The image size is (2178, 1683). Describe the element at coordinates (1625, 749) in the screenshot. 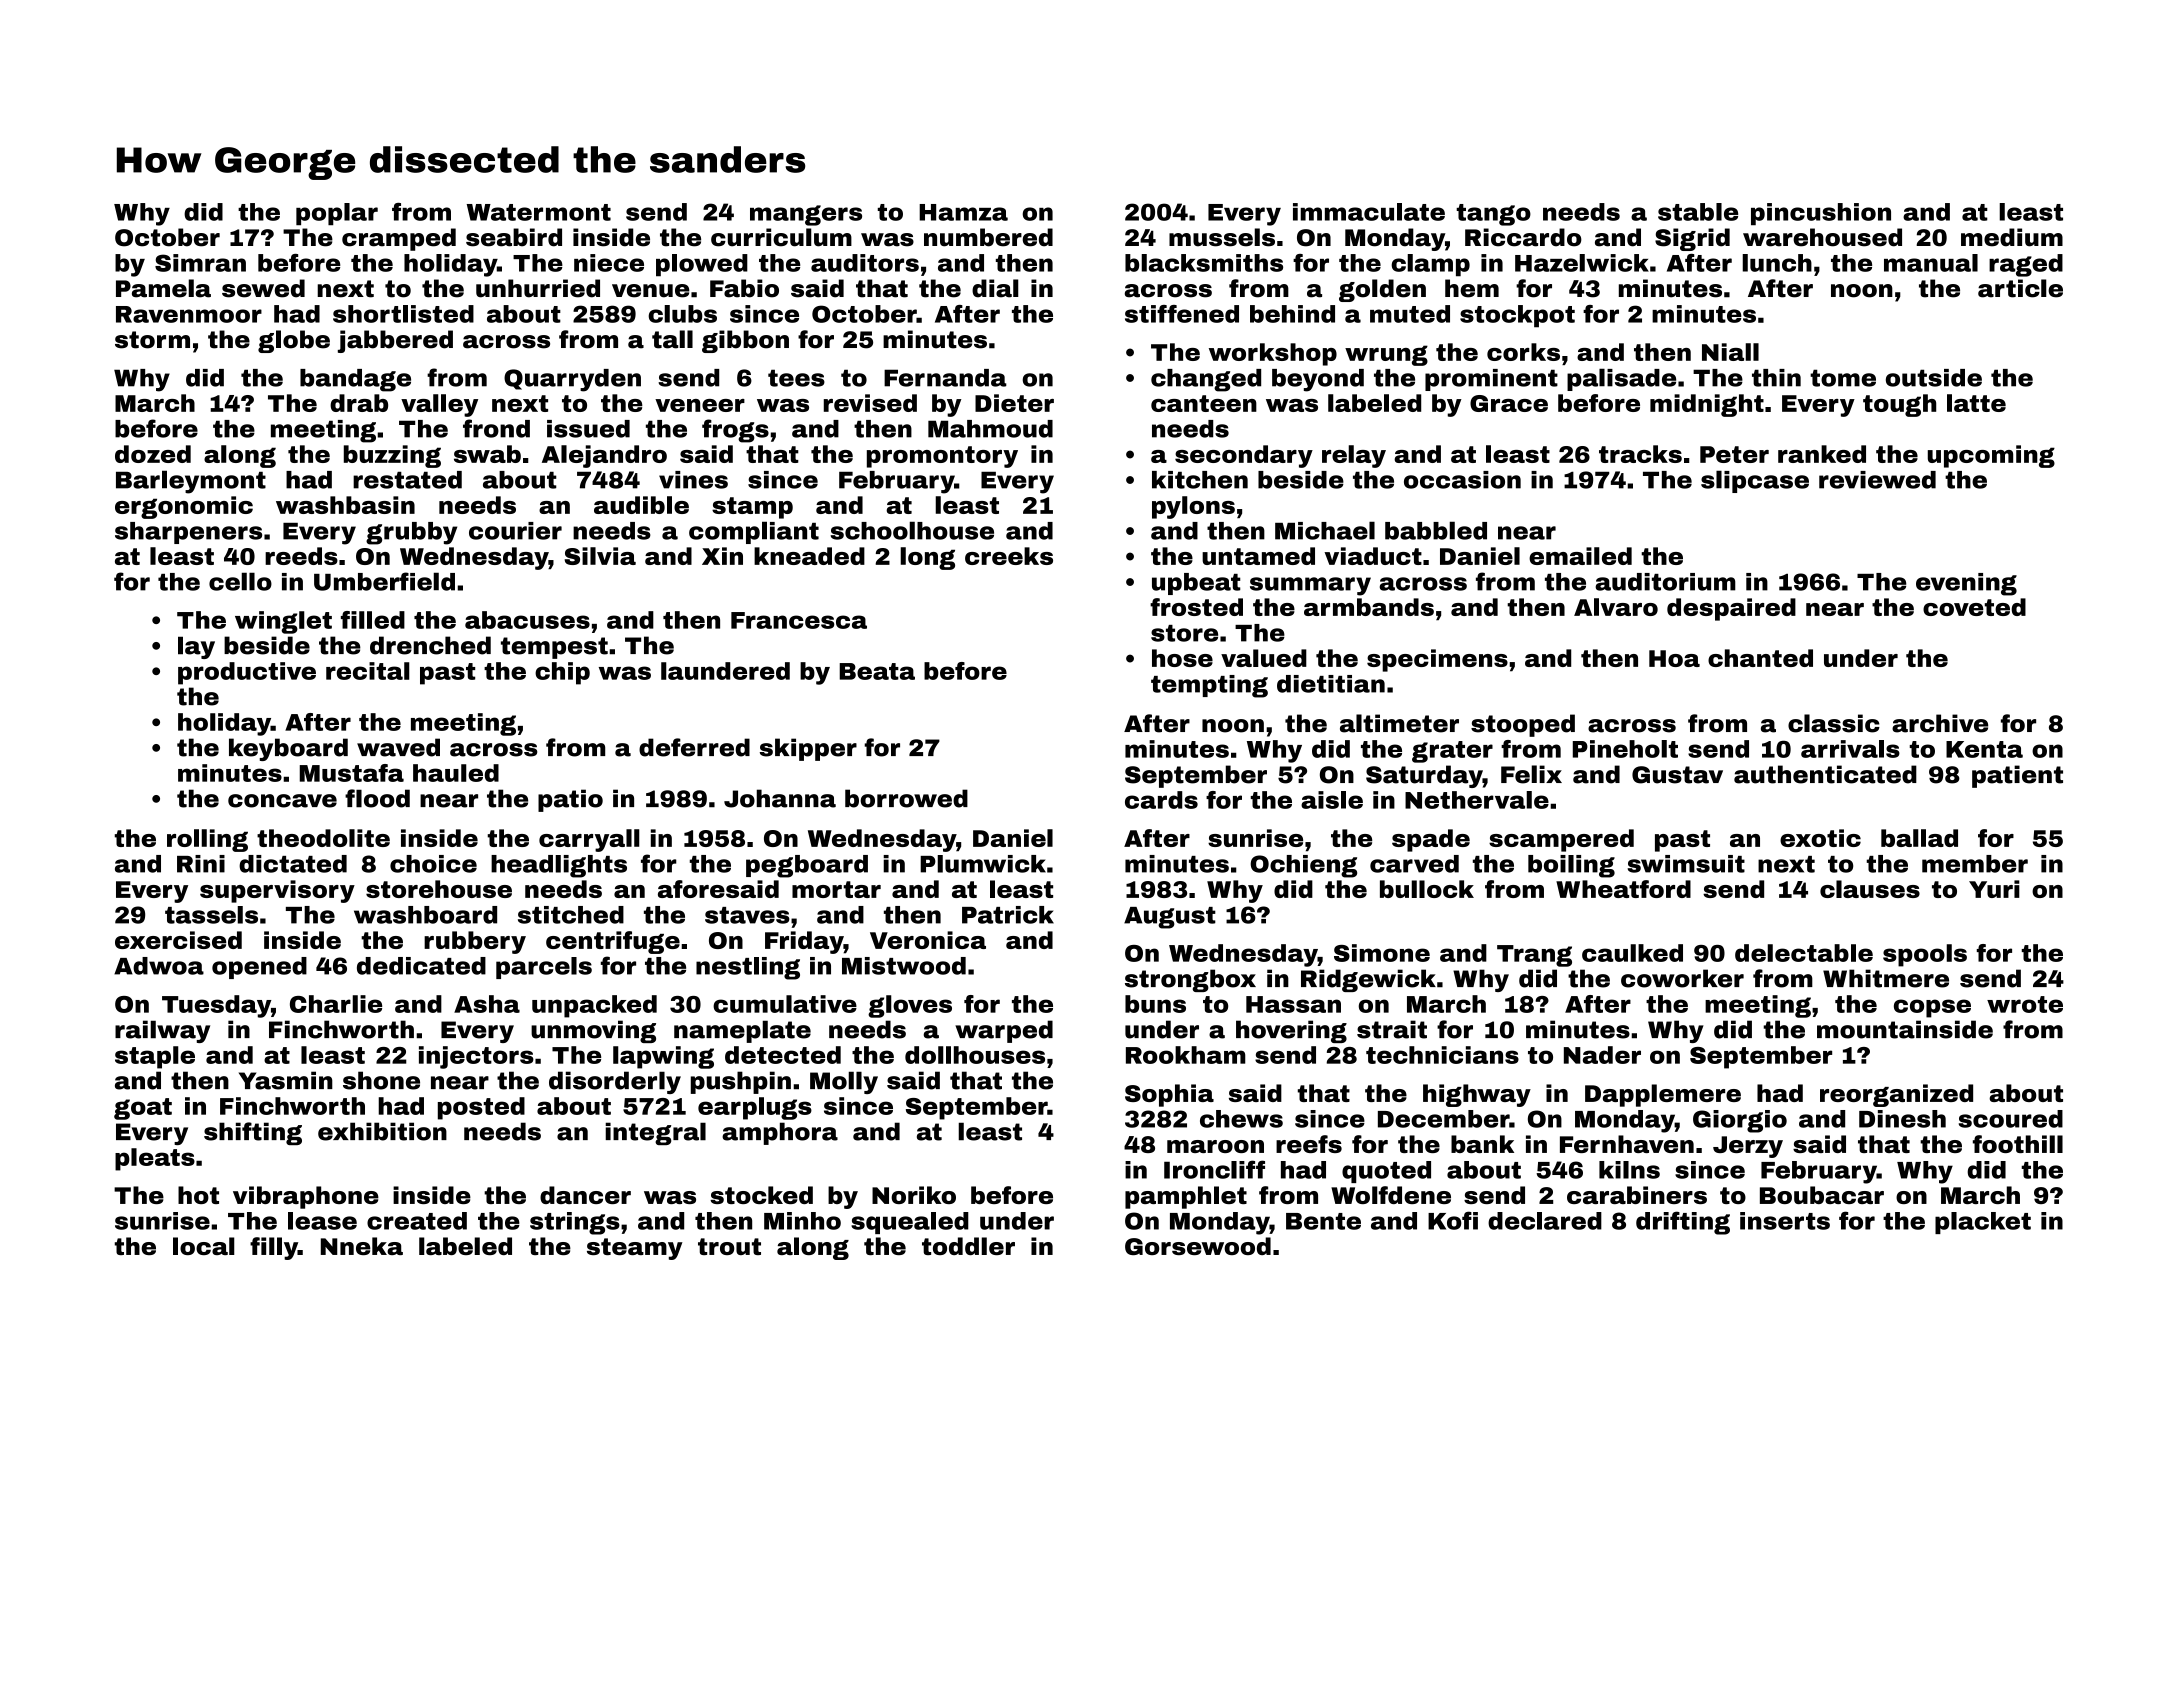

I see `Pineholt` at that location.
